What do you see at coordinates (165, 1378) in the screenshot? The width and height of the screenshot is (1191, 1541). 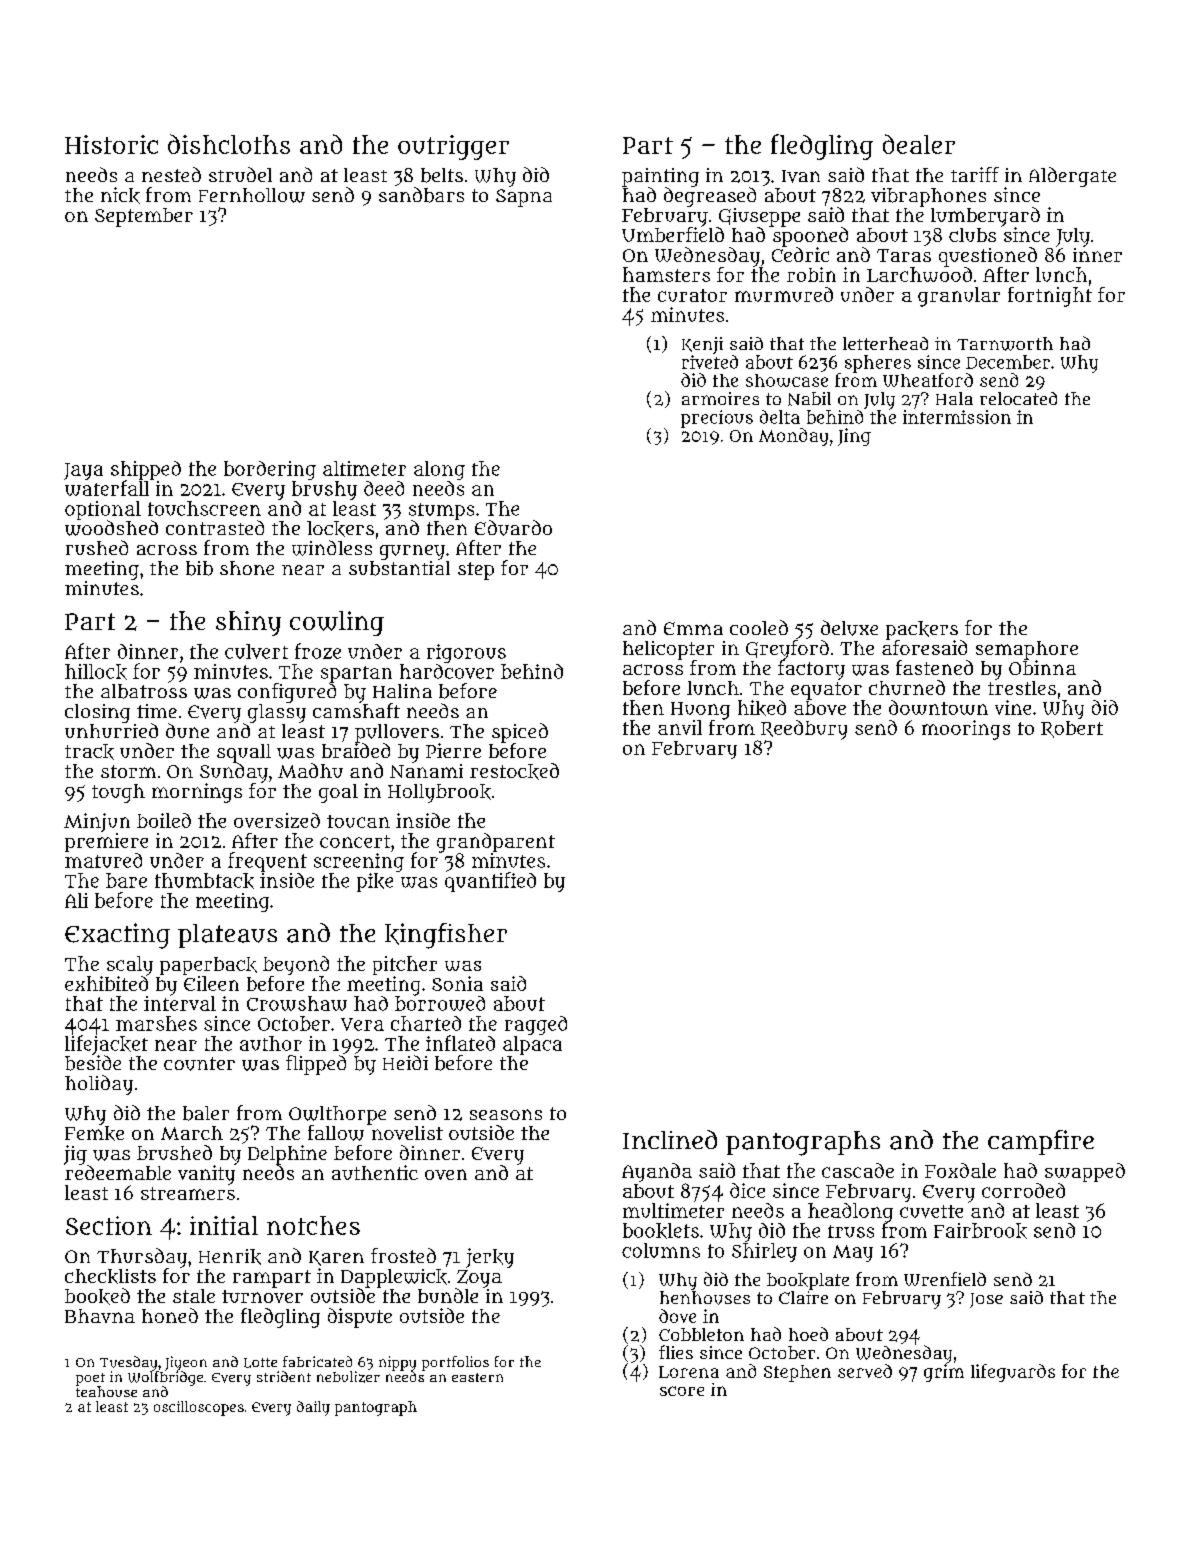 I see `Wolfbridge` at bounding box center [165, 1378].
